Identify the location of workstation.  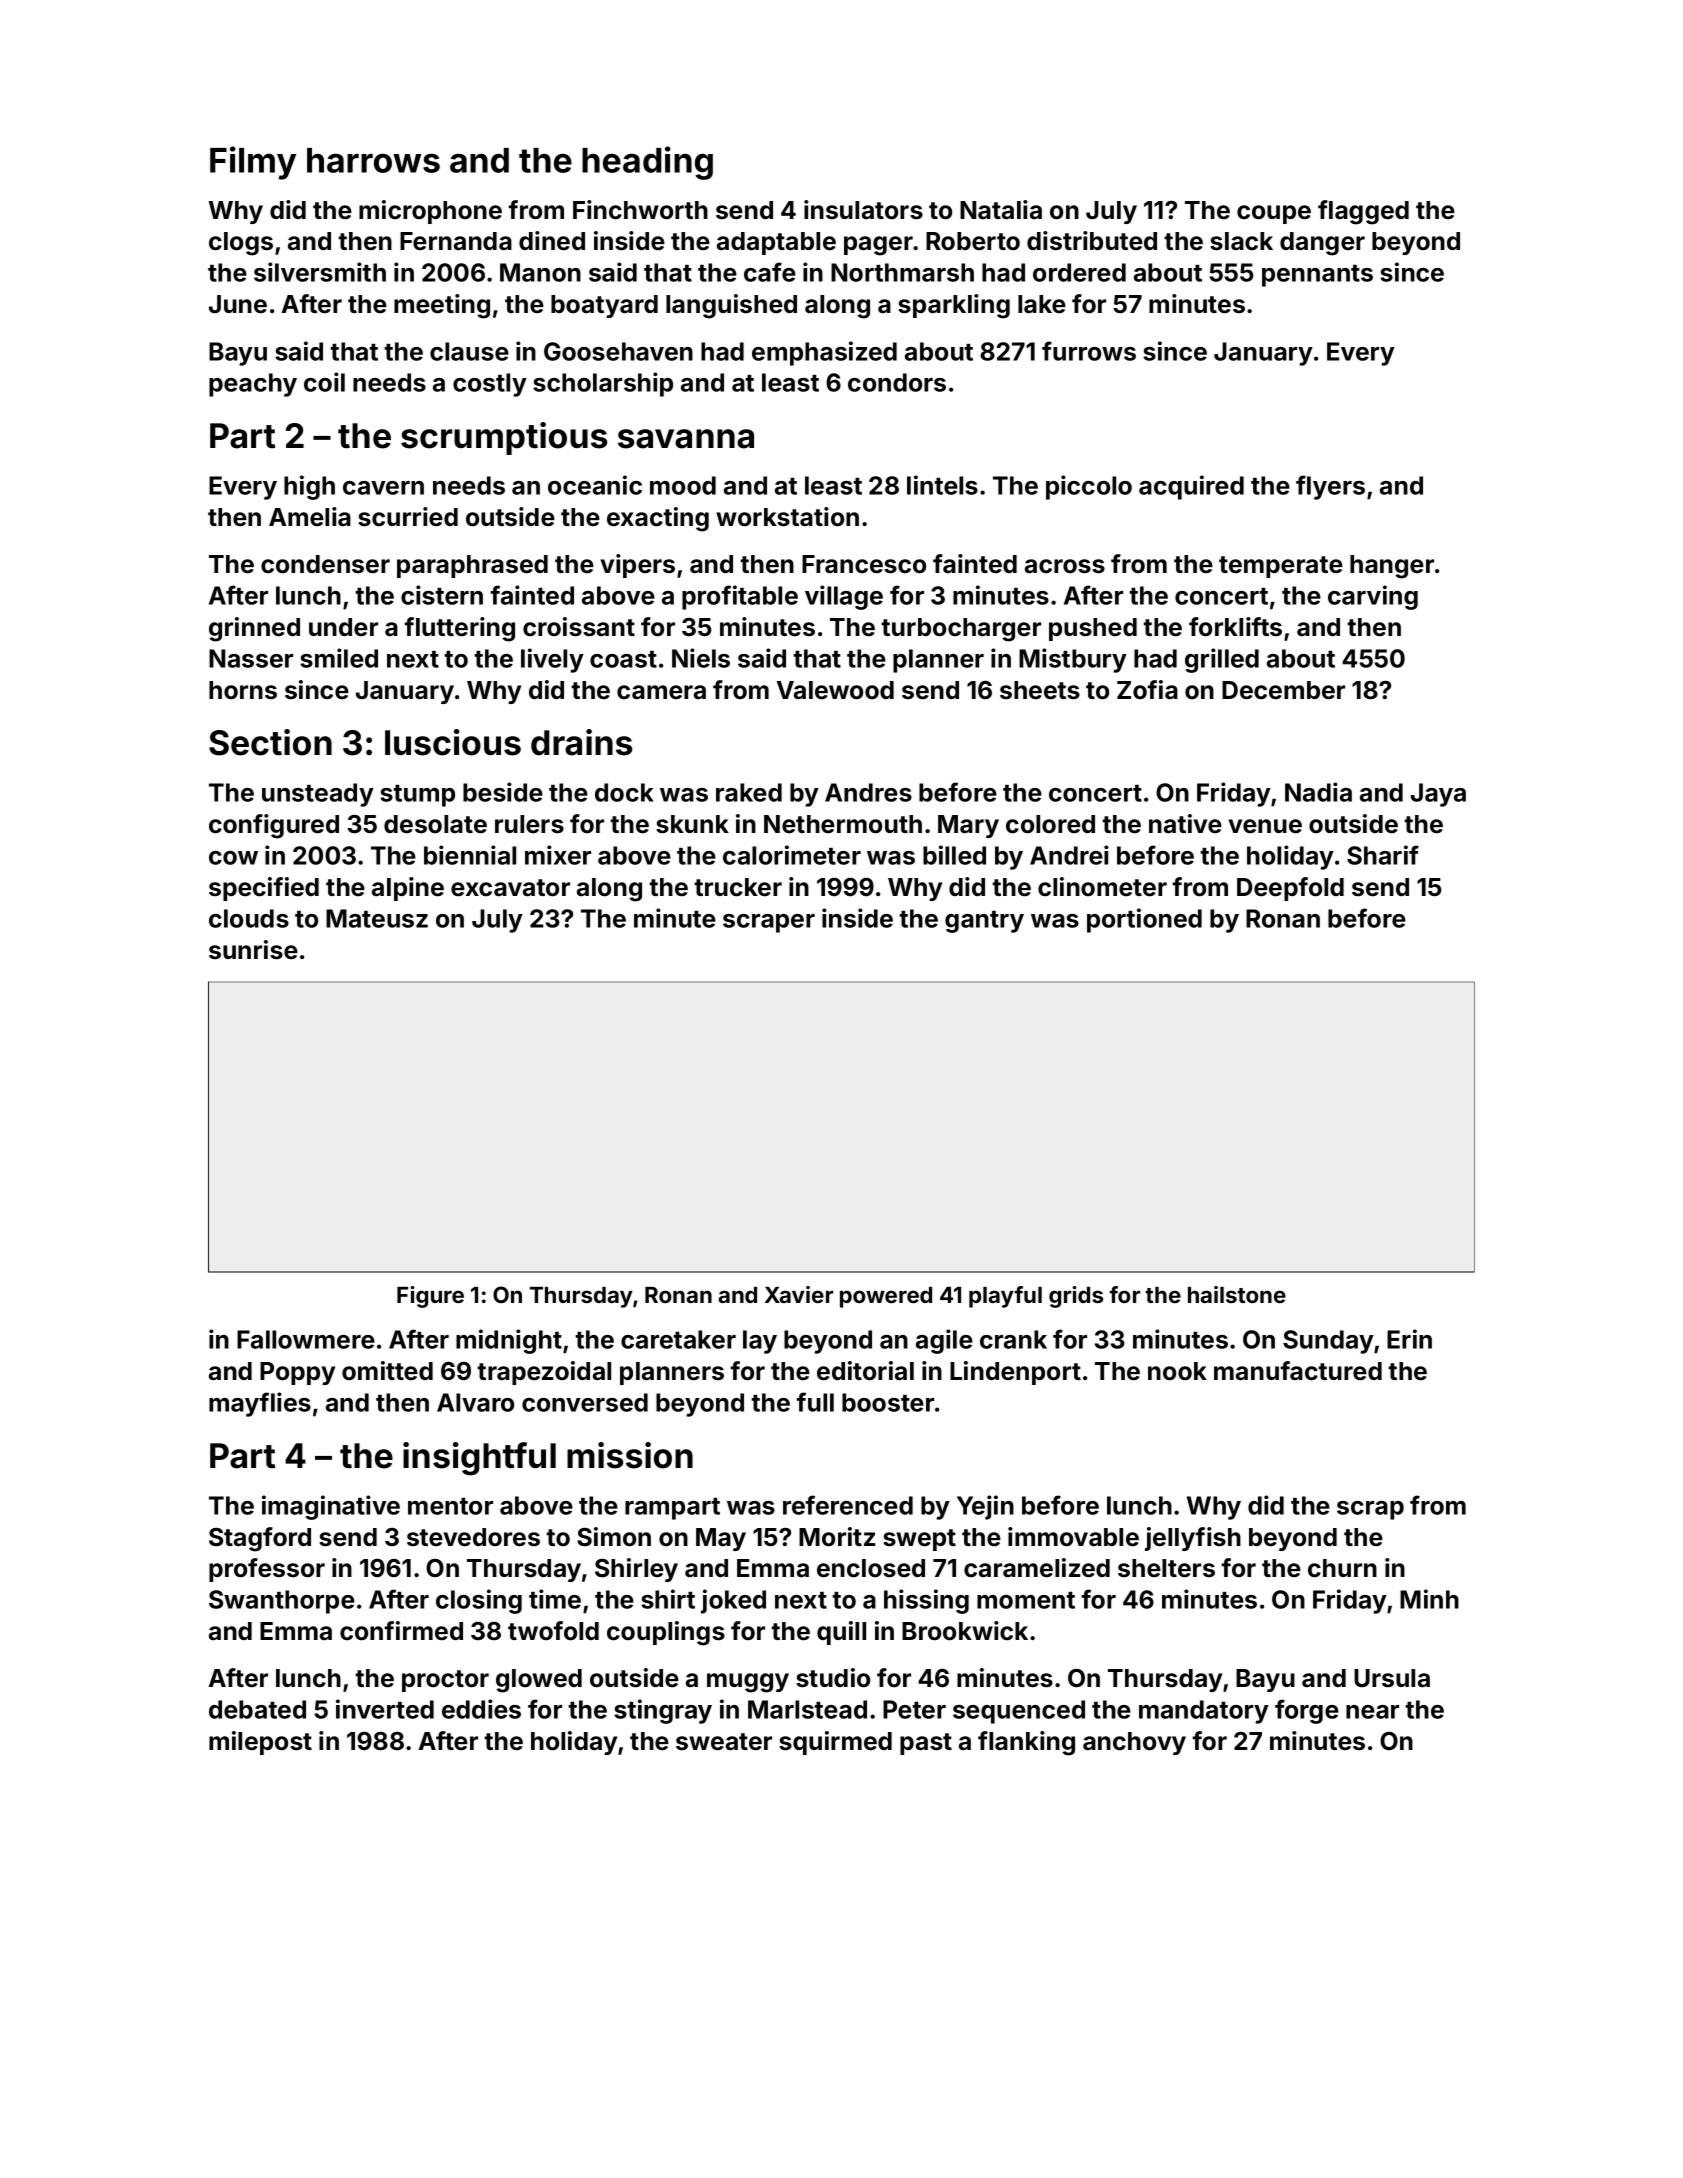
(787, 517).
